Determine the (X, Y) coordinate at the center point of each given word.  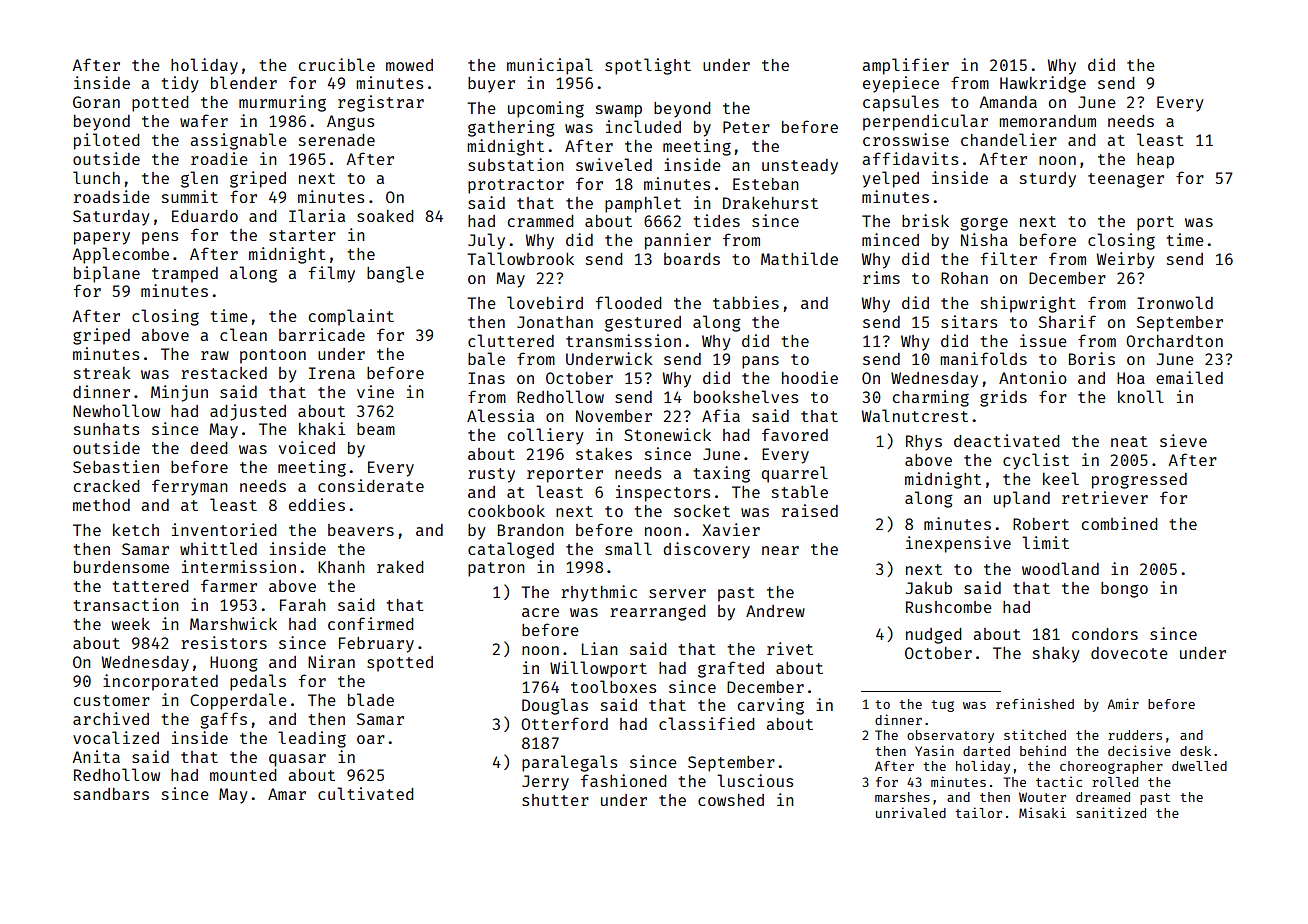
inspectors (663, 493)
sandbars (111, 794)
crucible (336, 64)
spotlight (648, 66)
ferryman (190, 487)
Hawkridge (1043, 84)
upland (1022, 499)
